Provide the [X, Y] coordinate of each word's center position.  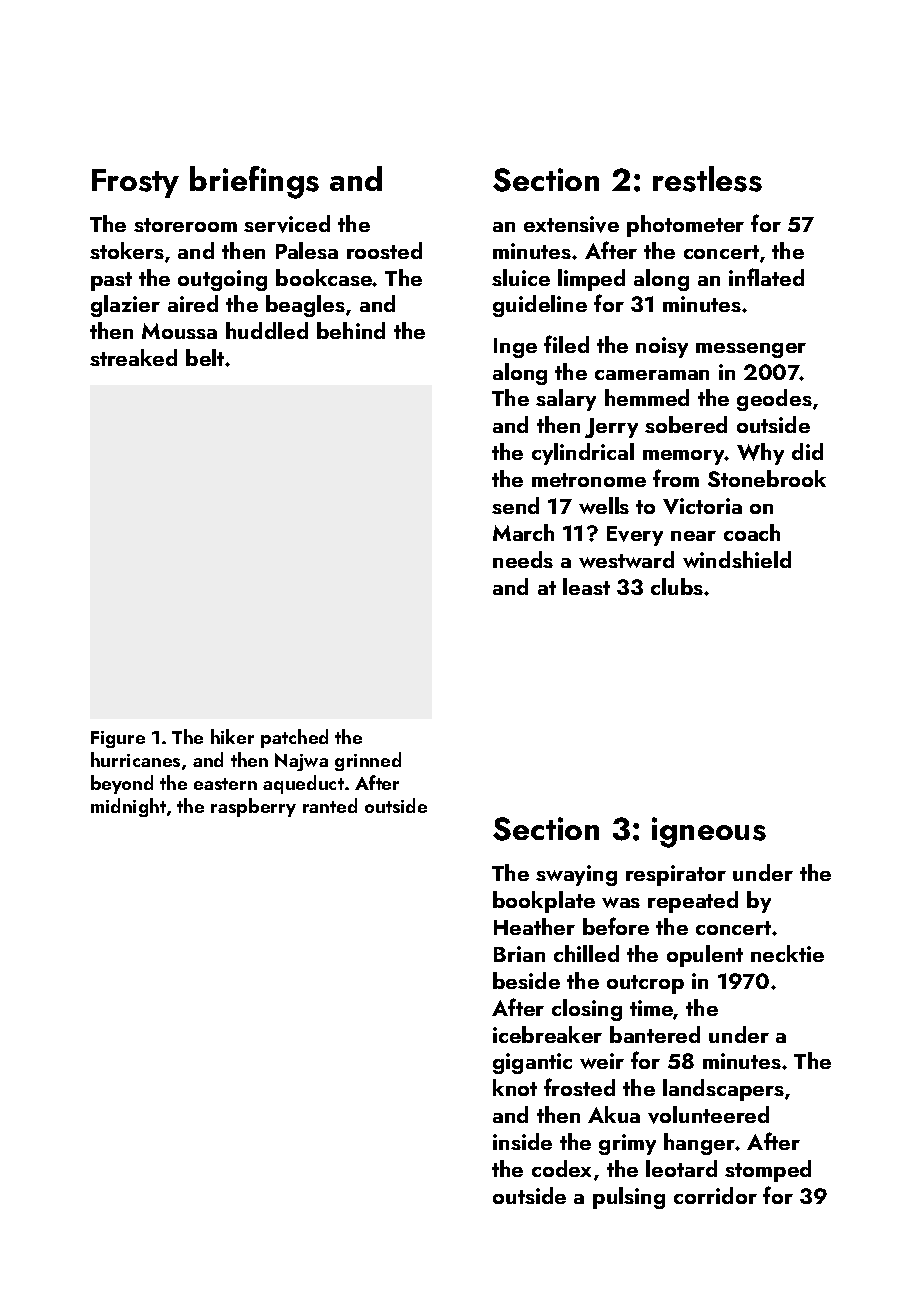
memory [684, 457]
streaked [133, 357]
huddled [267, 330]
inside [522, 1141]
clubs [677, 586]
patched [294, 738]
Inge [515, 348]
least [586, 586]
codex [561, 1168]
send [515, 505]
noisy [662, 347]
